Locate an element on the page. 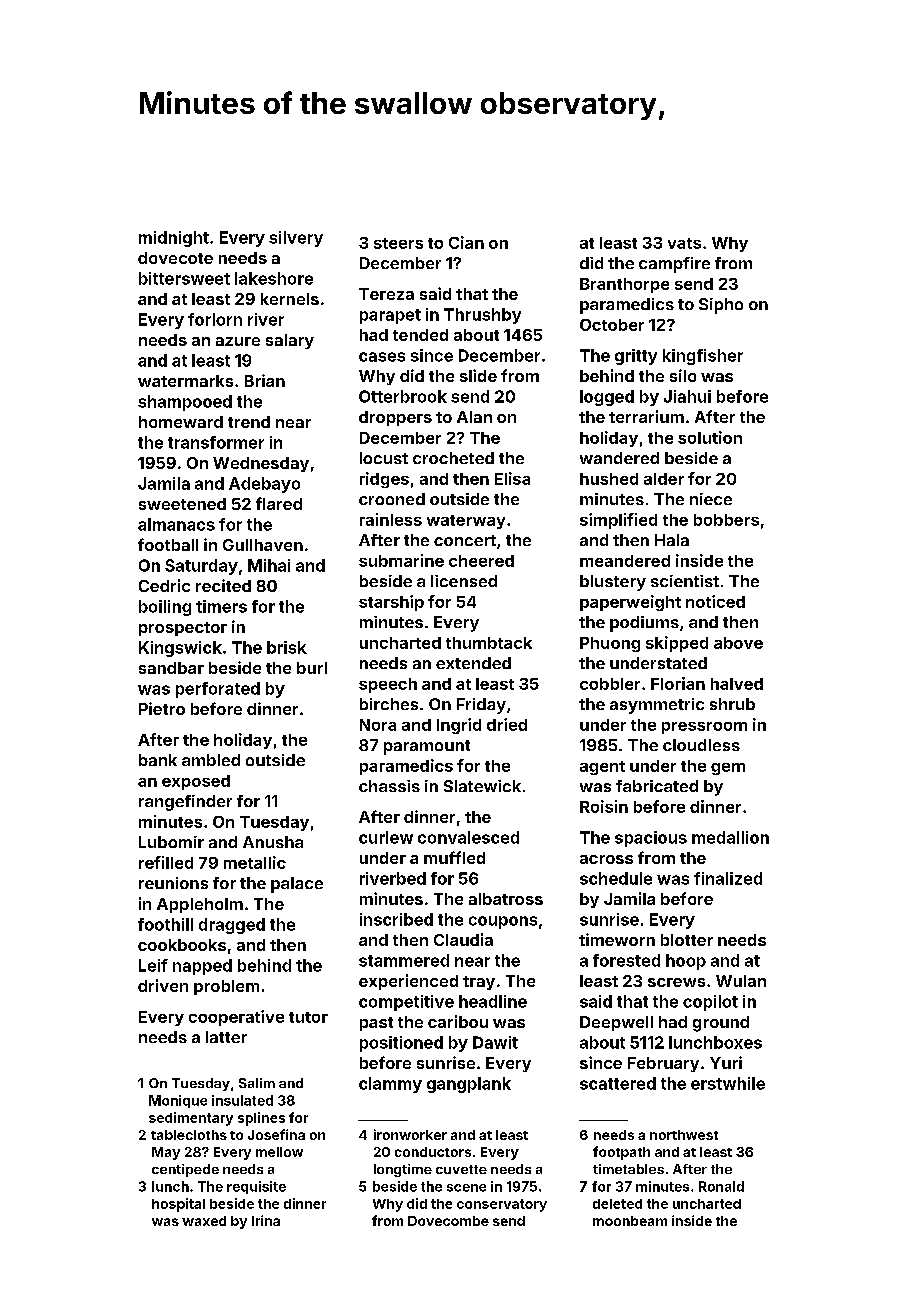 The image size is (908, 1316). gem is located at coordinates (728, 769).
